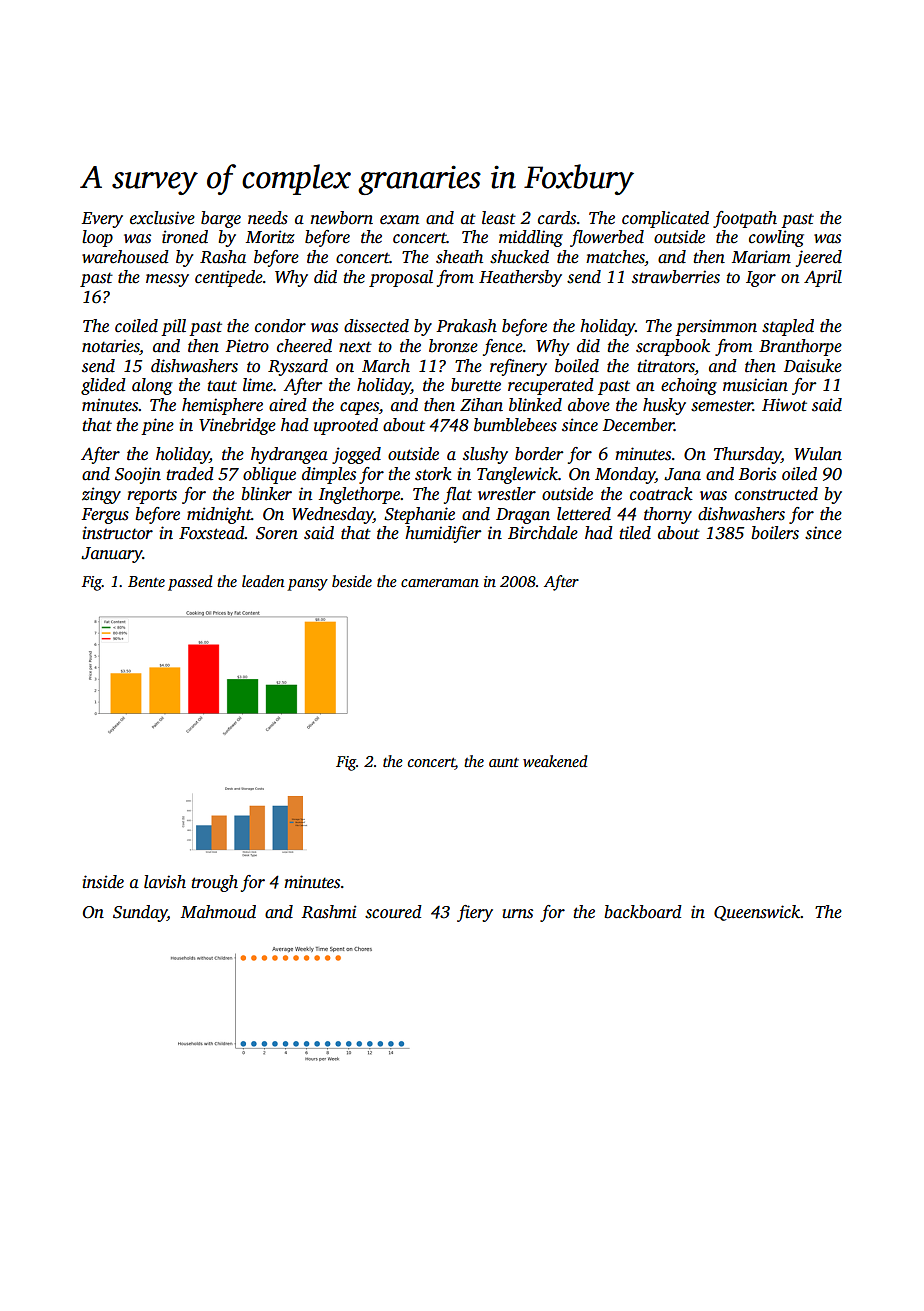 Image resolution: width=924 pixels, height=1311 pixels. What do you see at coordinates (97, 238) in the screenshot?
I see `loop` at bounding box center [97, 238].
